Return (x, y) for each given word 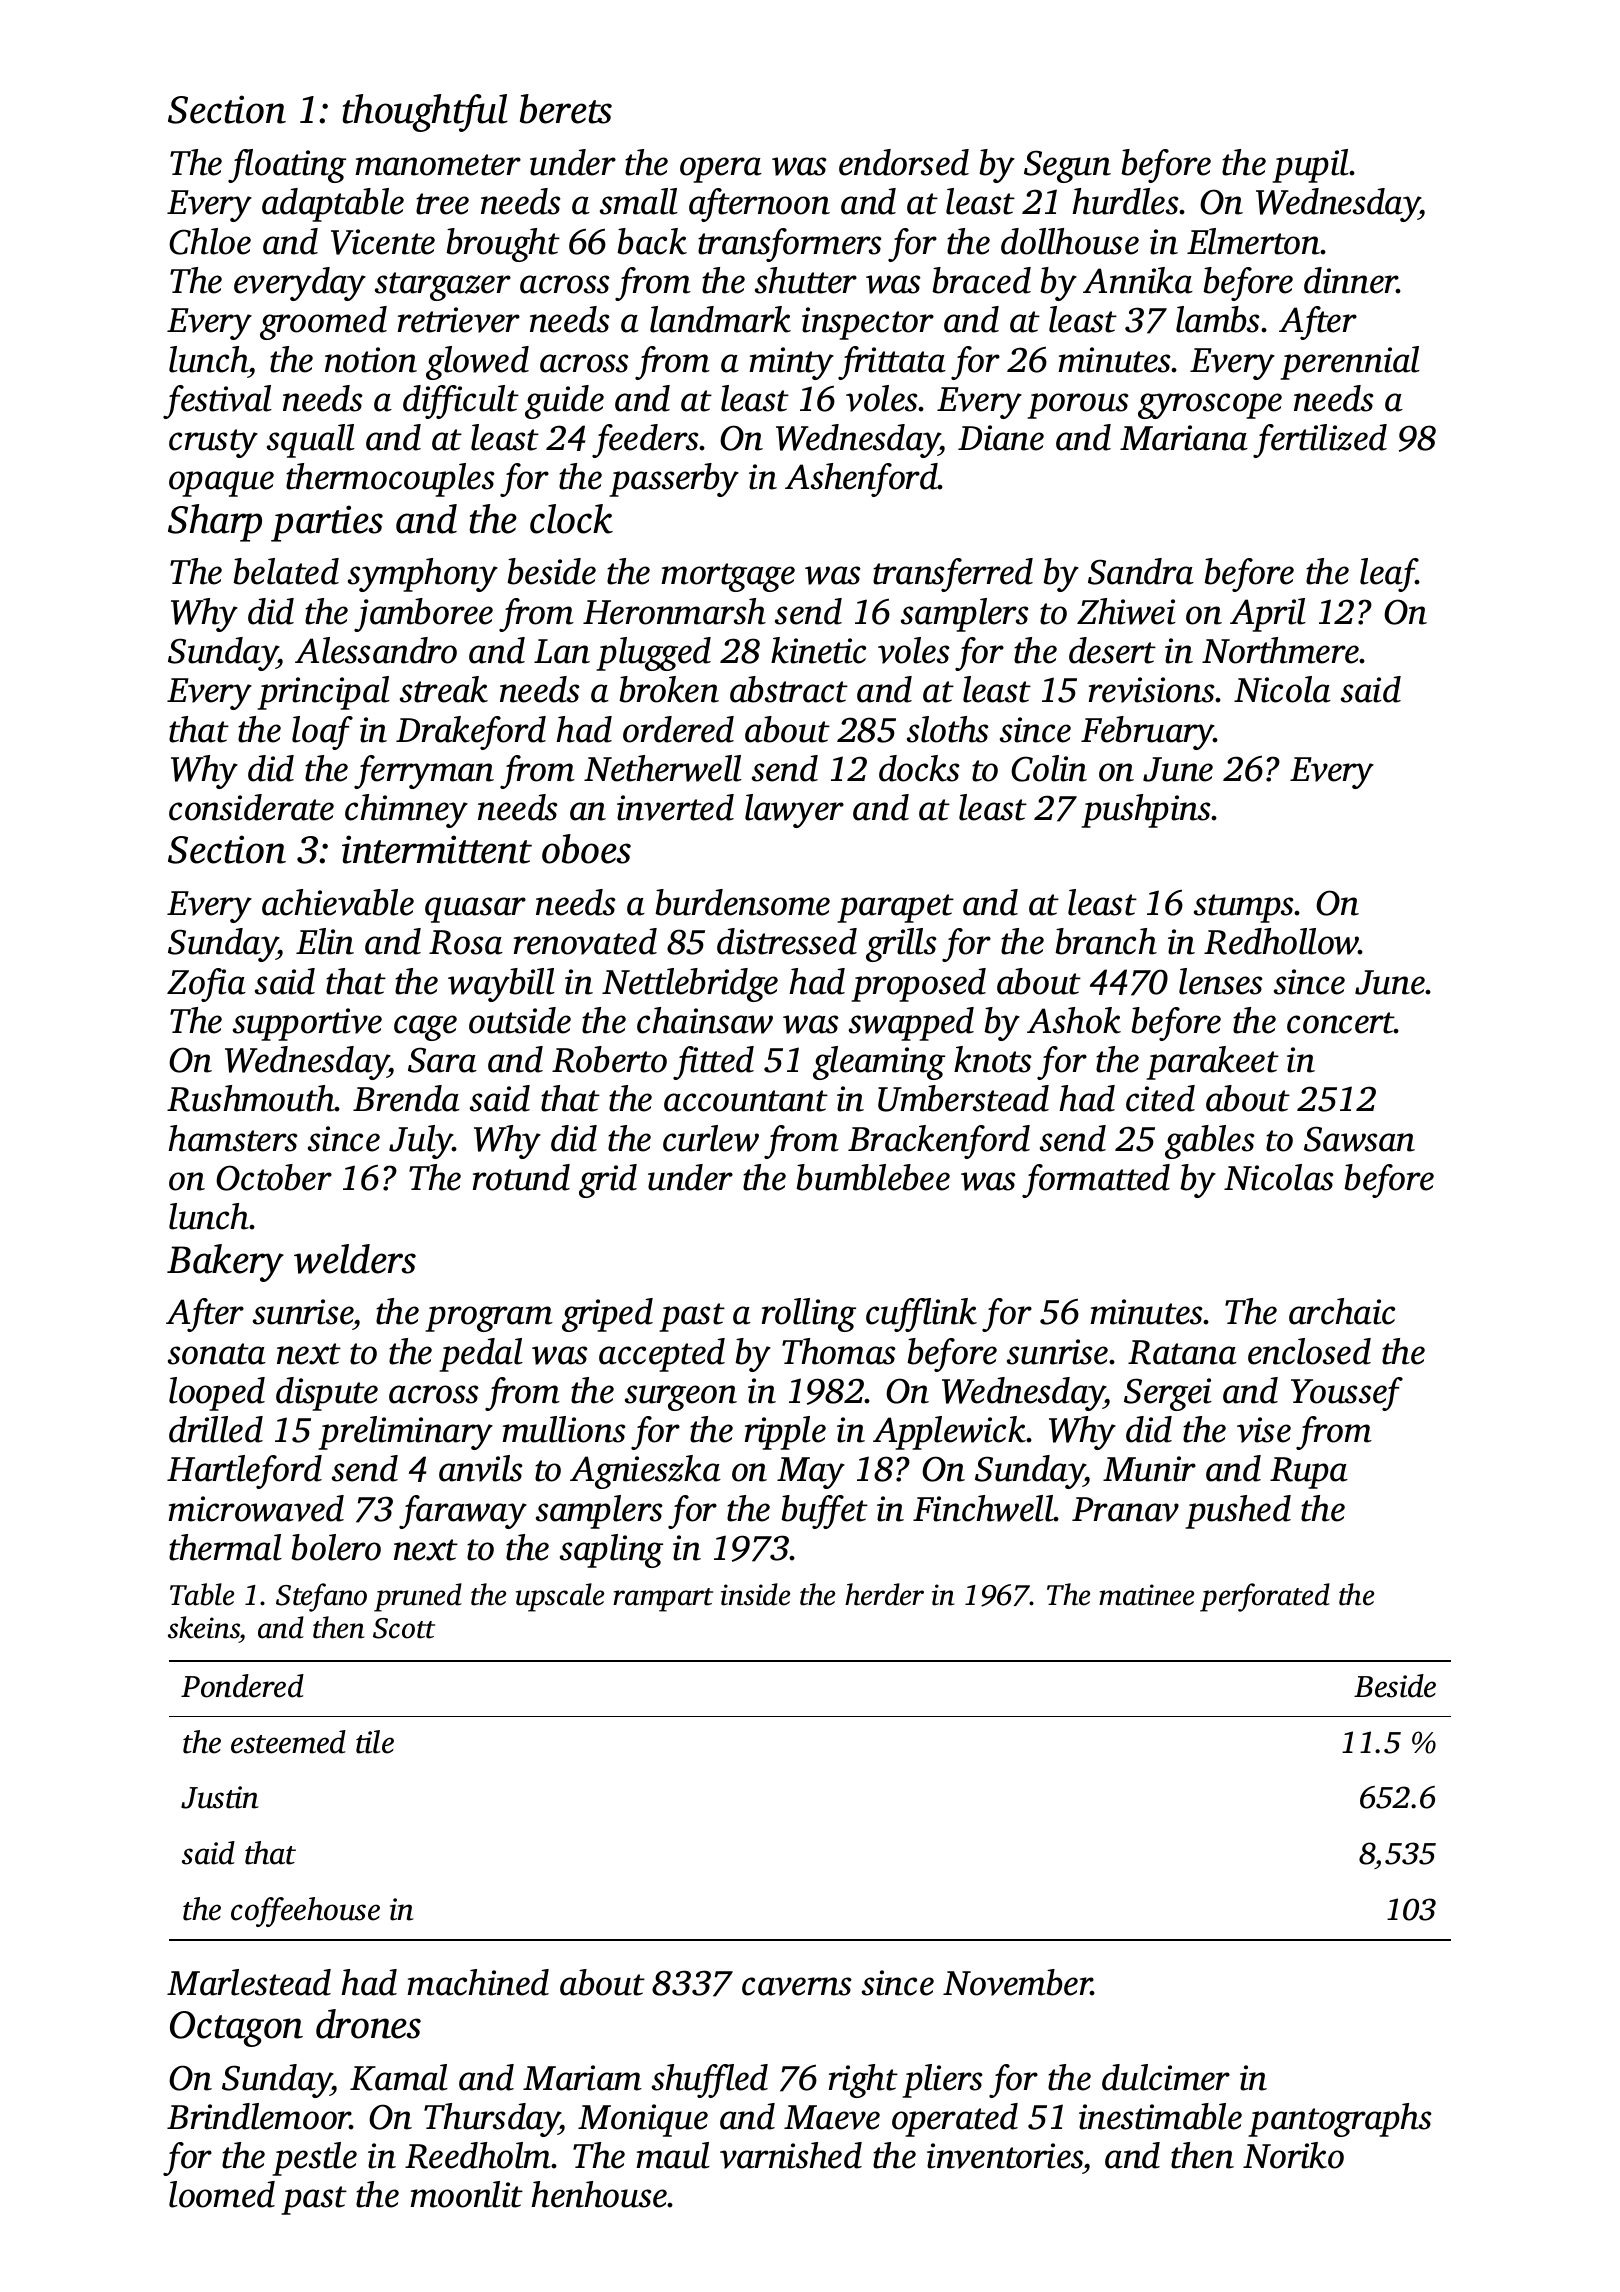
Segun (1067, 166)
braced (981, 280)
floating (287, 166)
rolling (809, 1315)
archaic (1342, 1311)
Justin (219, 1797)
